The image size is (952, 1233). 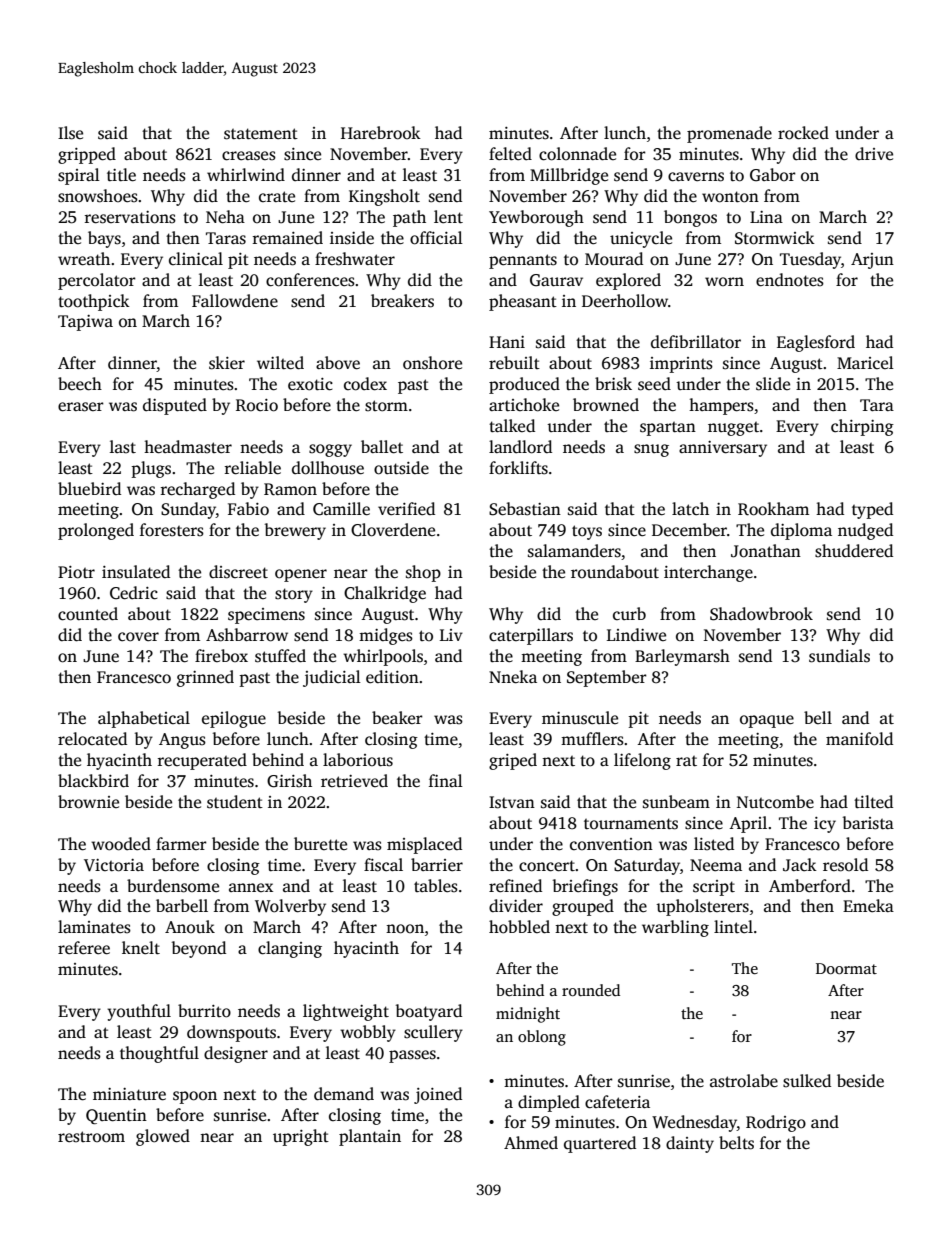 I want to click on restroom, so click(x=91, y=1137).
